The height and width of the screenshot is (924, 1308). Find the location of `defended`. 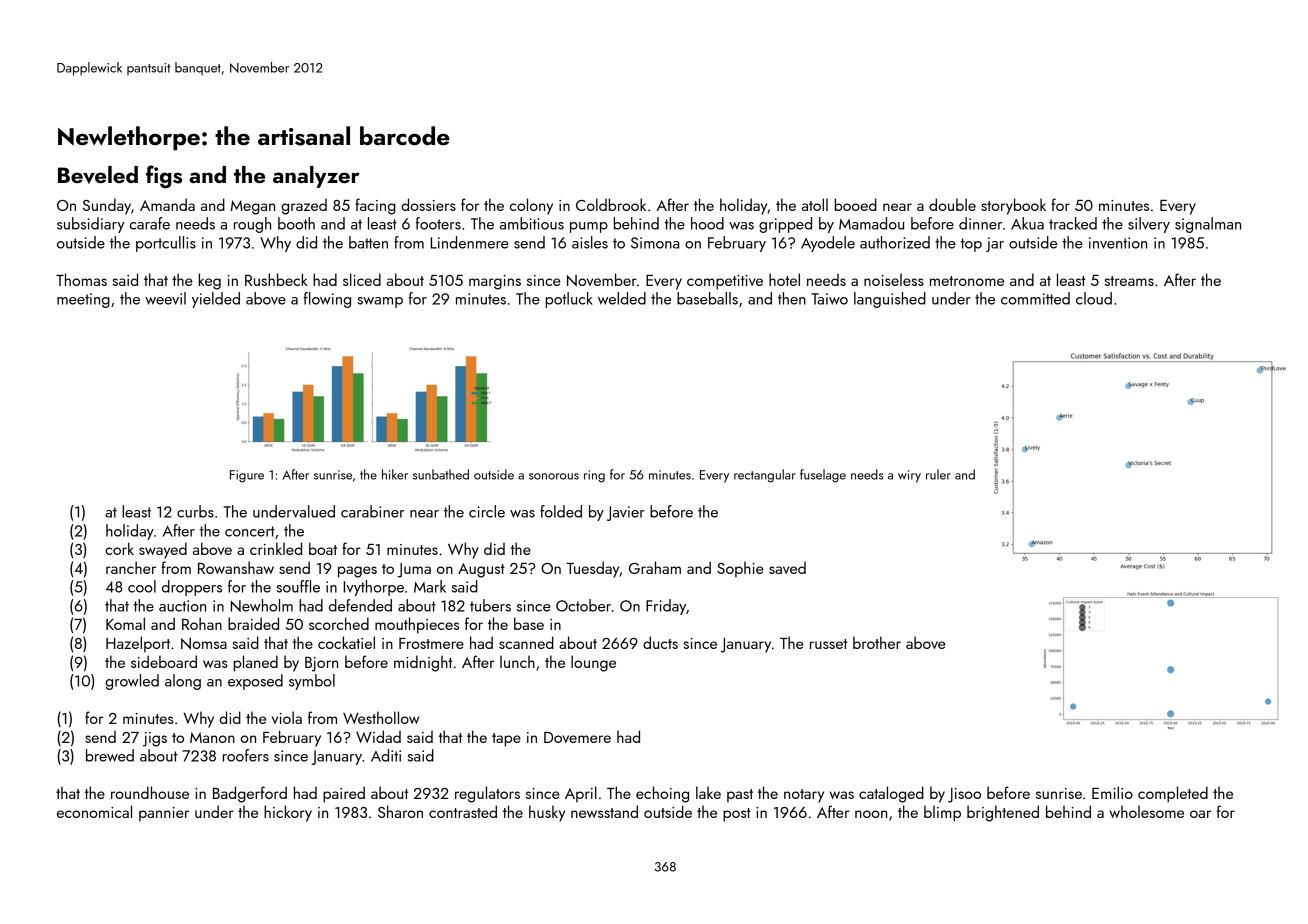

defended is located at coordinates (360, 605).
